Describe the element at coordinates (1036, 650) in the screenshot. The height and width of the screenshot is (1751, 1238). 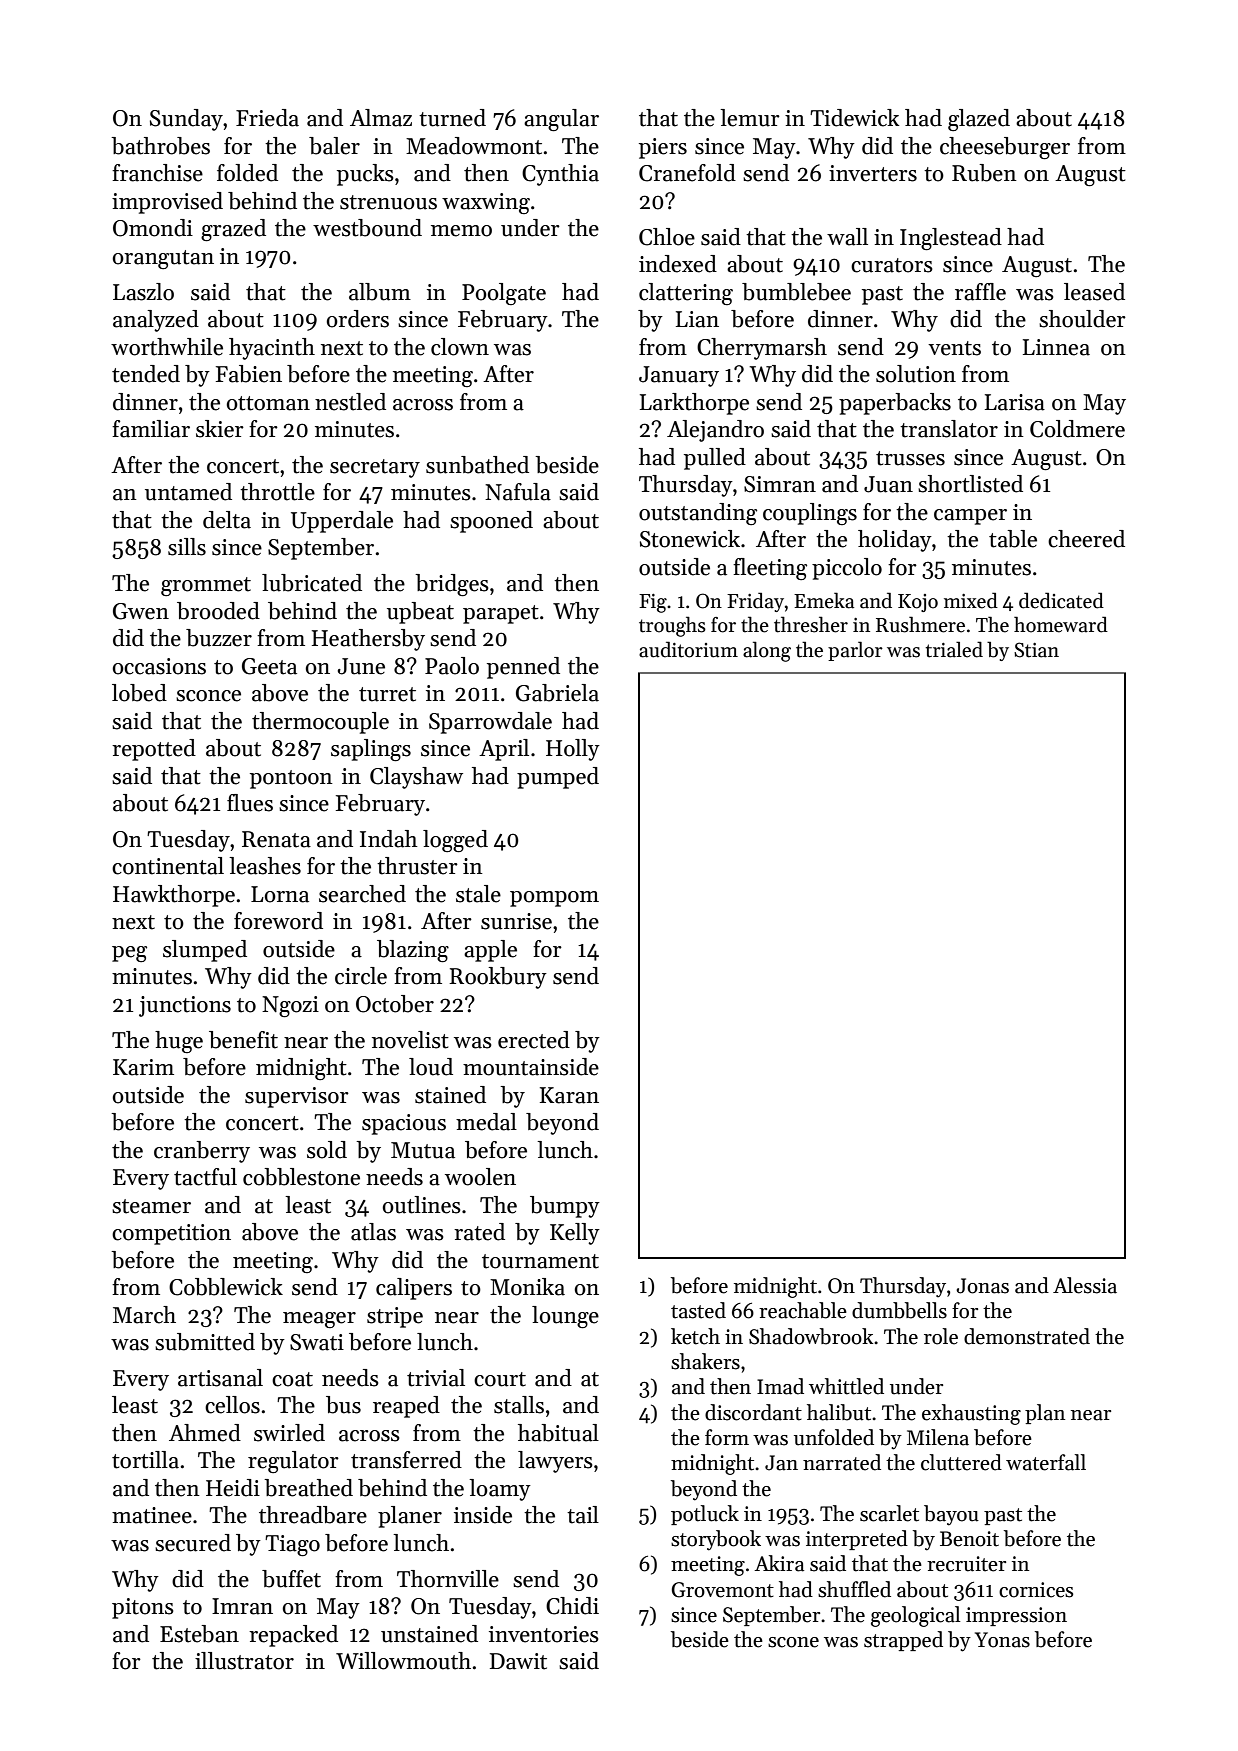
I see `Stian` at that location.
